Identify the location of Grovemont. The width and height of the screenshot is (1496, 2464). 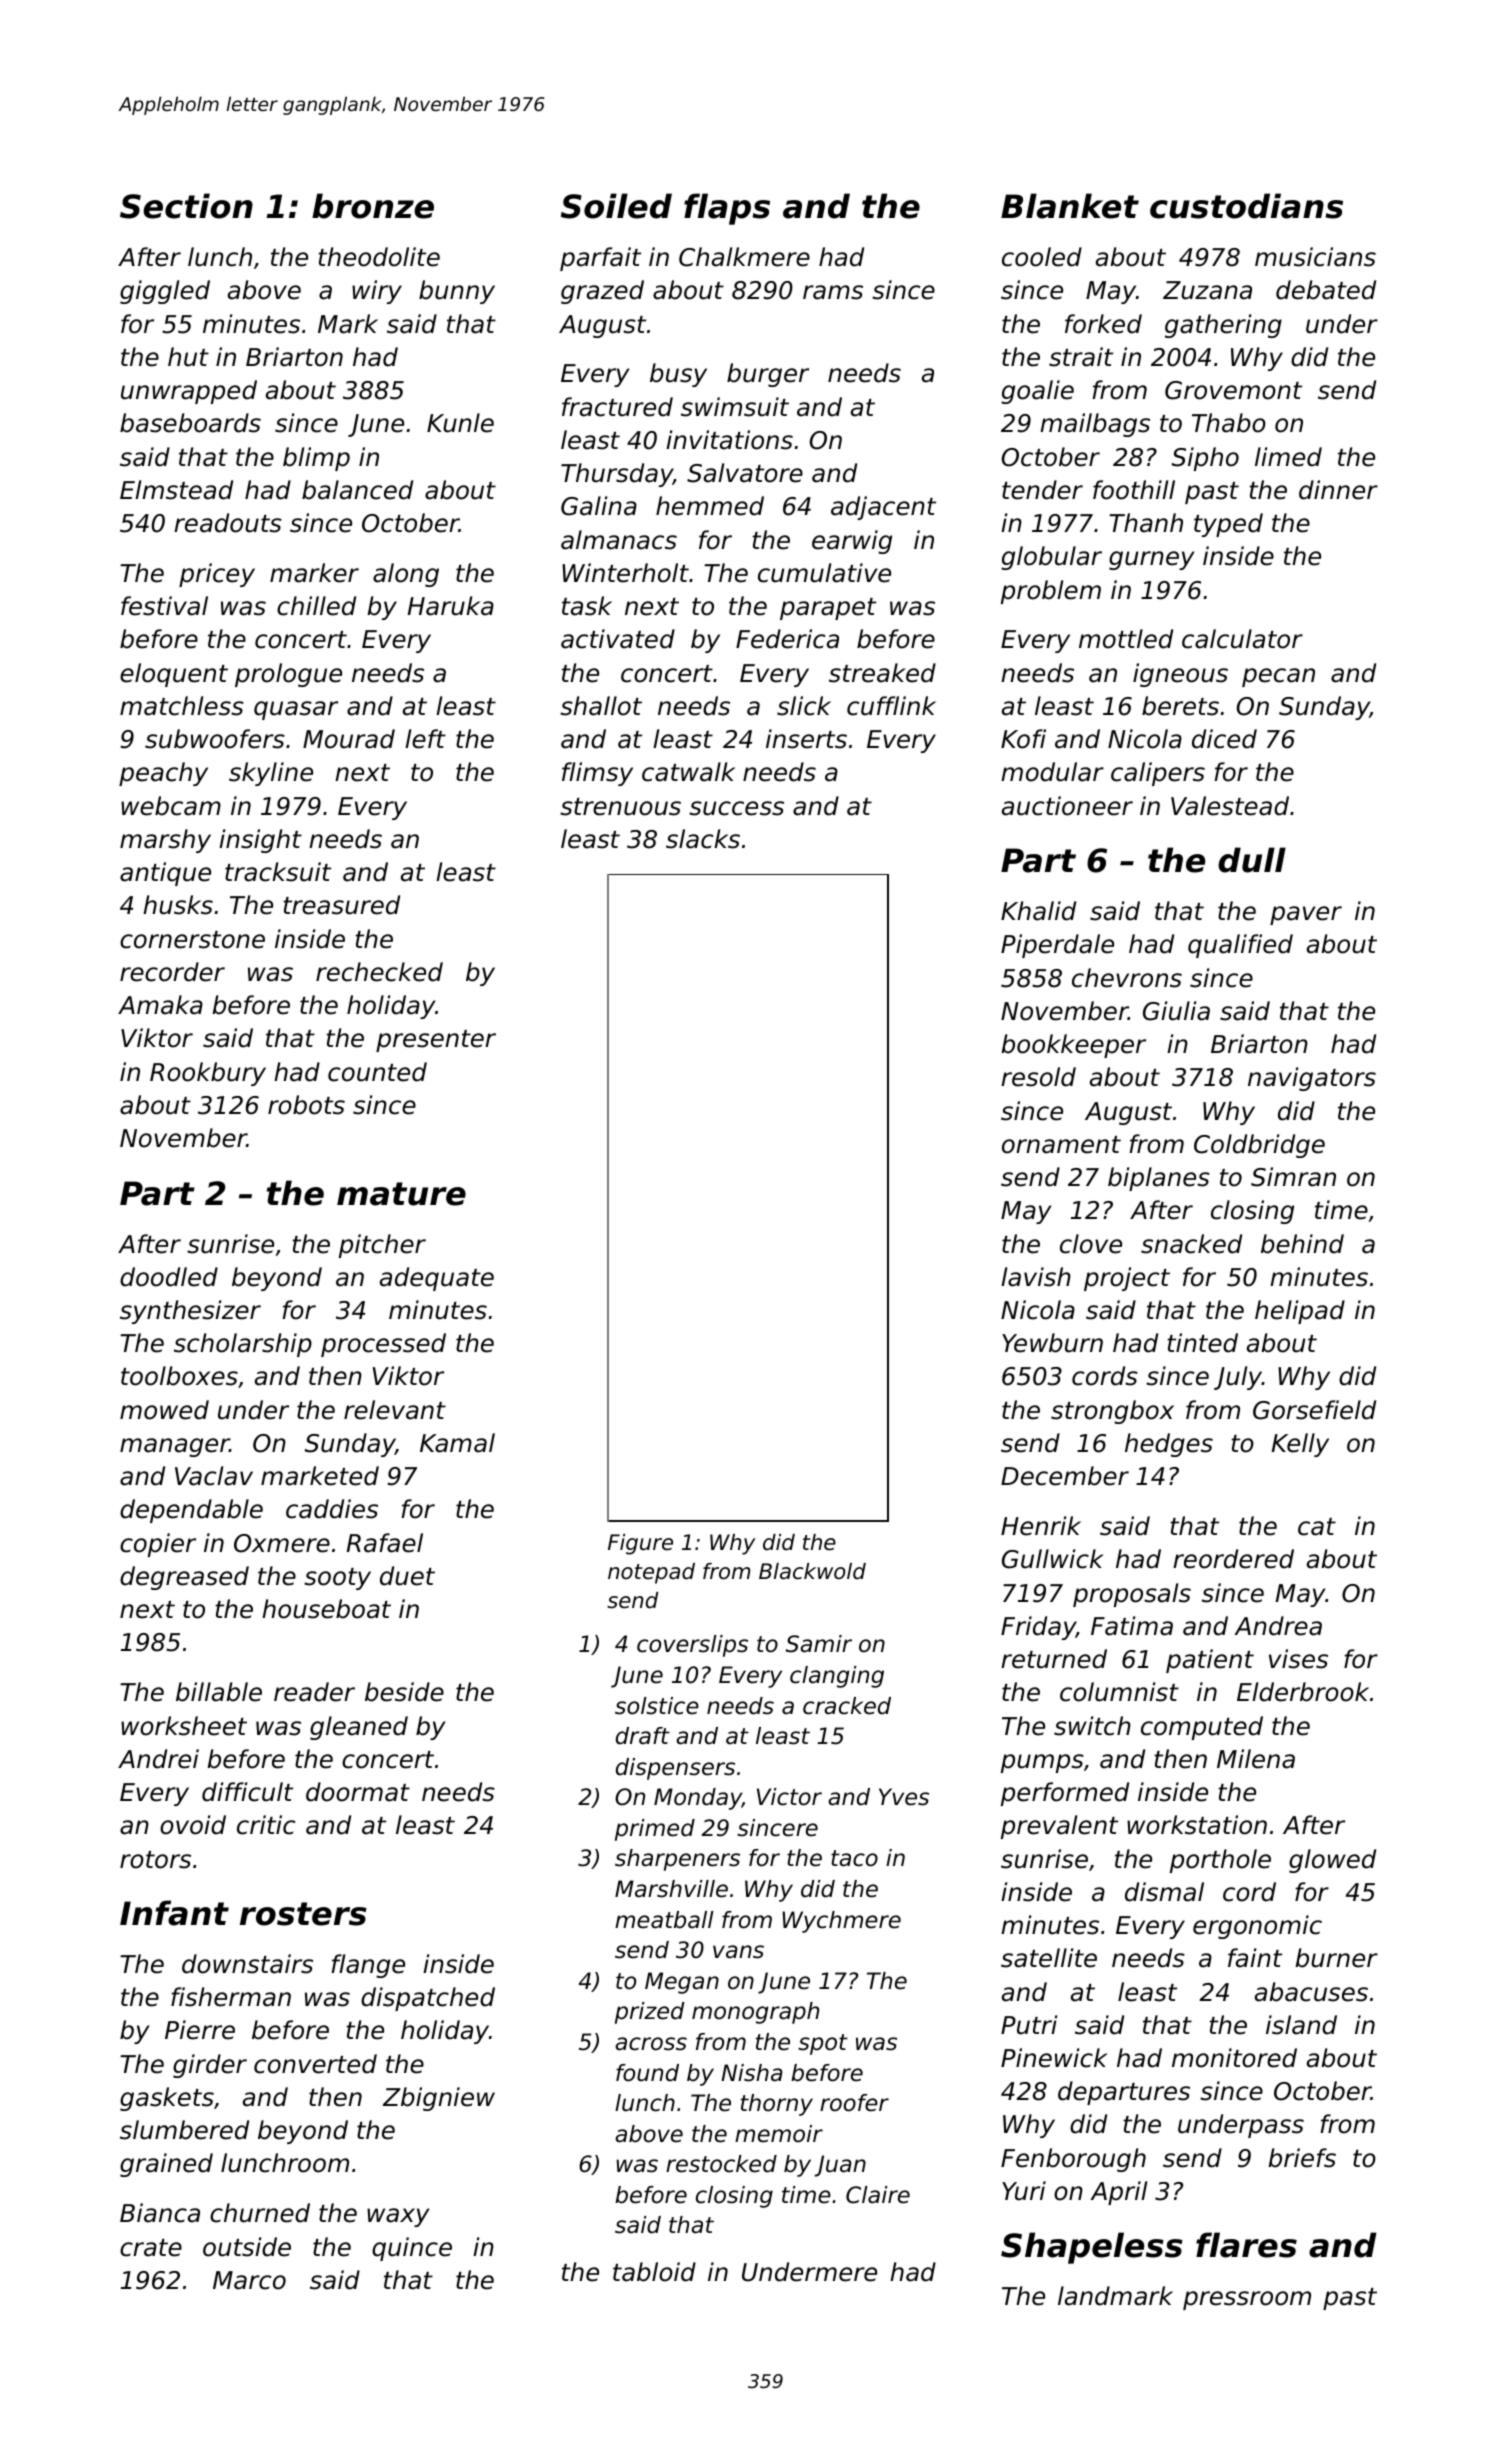
(1233, 390).
